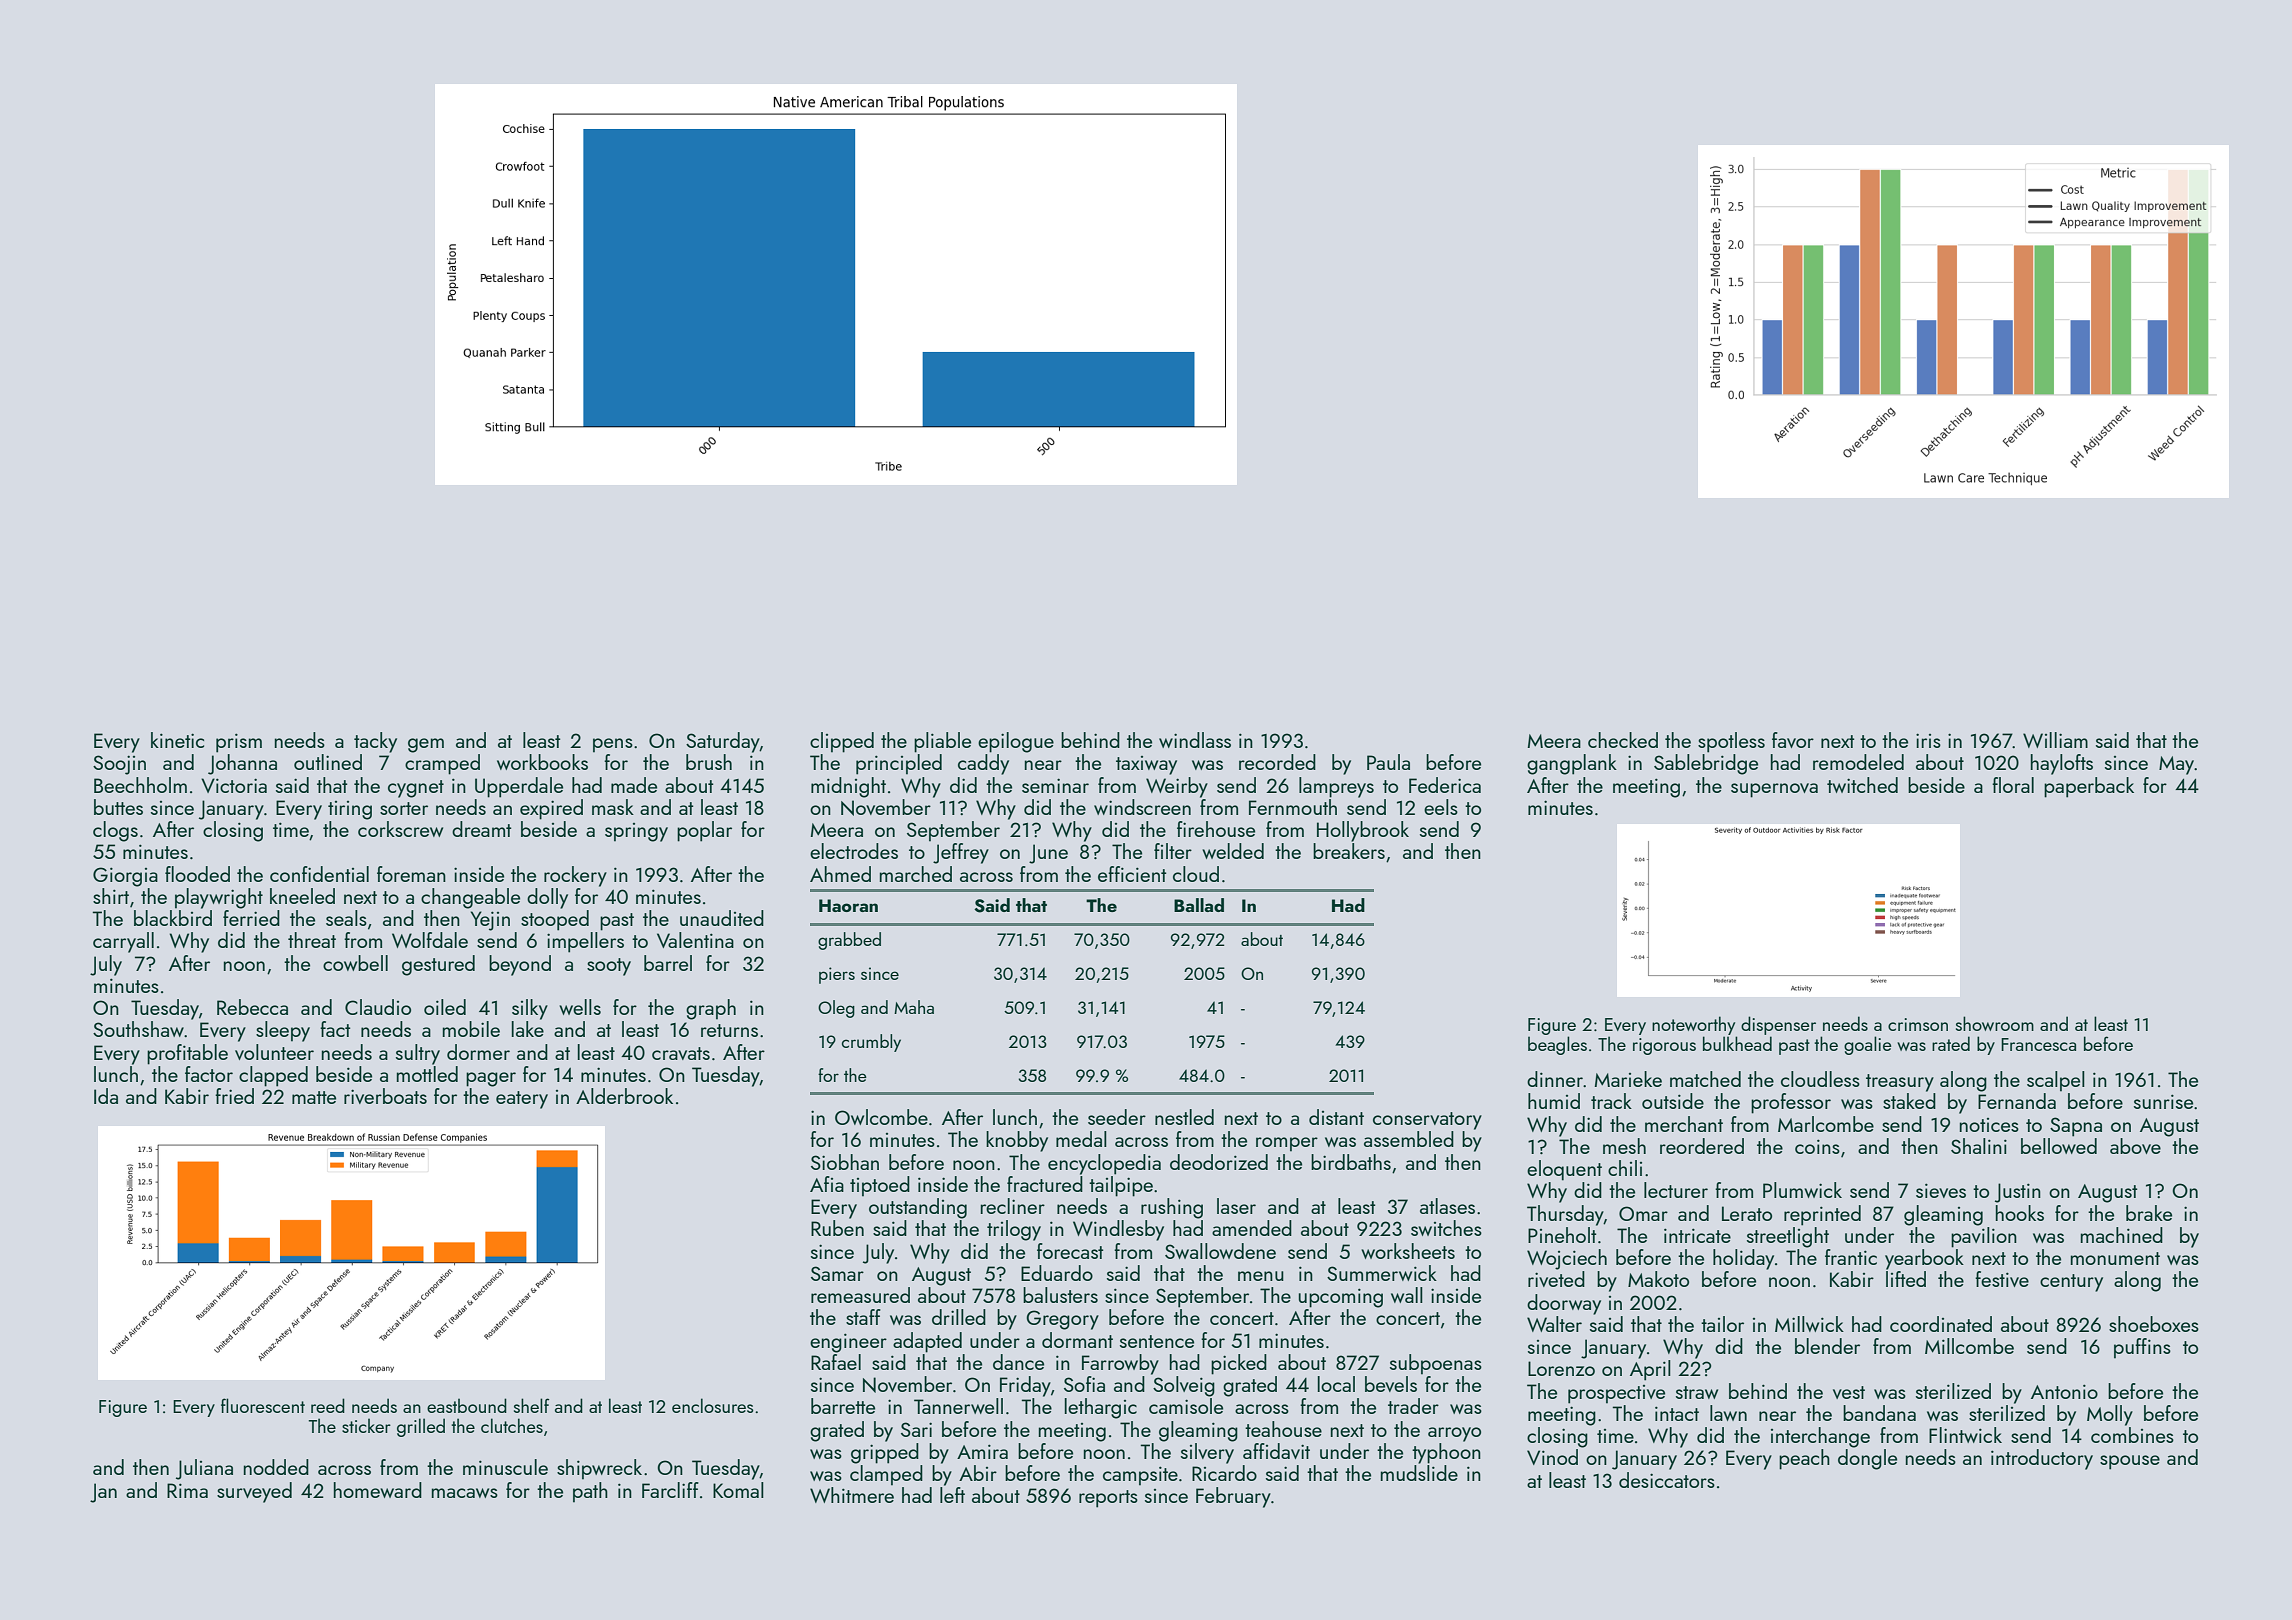 Image resolution: width=2292 pixels, height=1620 pixels. What do you see at coordinates (837, 975) in the screenshot?
I see `piers` at bounding box center [837, 975].
